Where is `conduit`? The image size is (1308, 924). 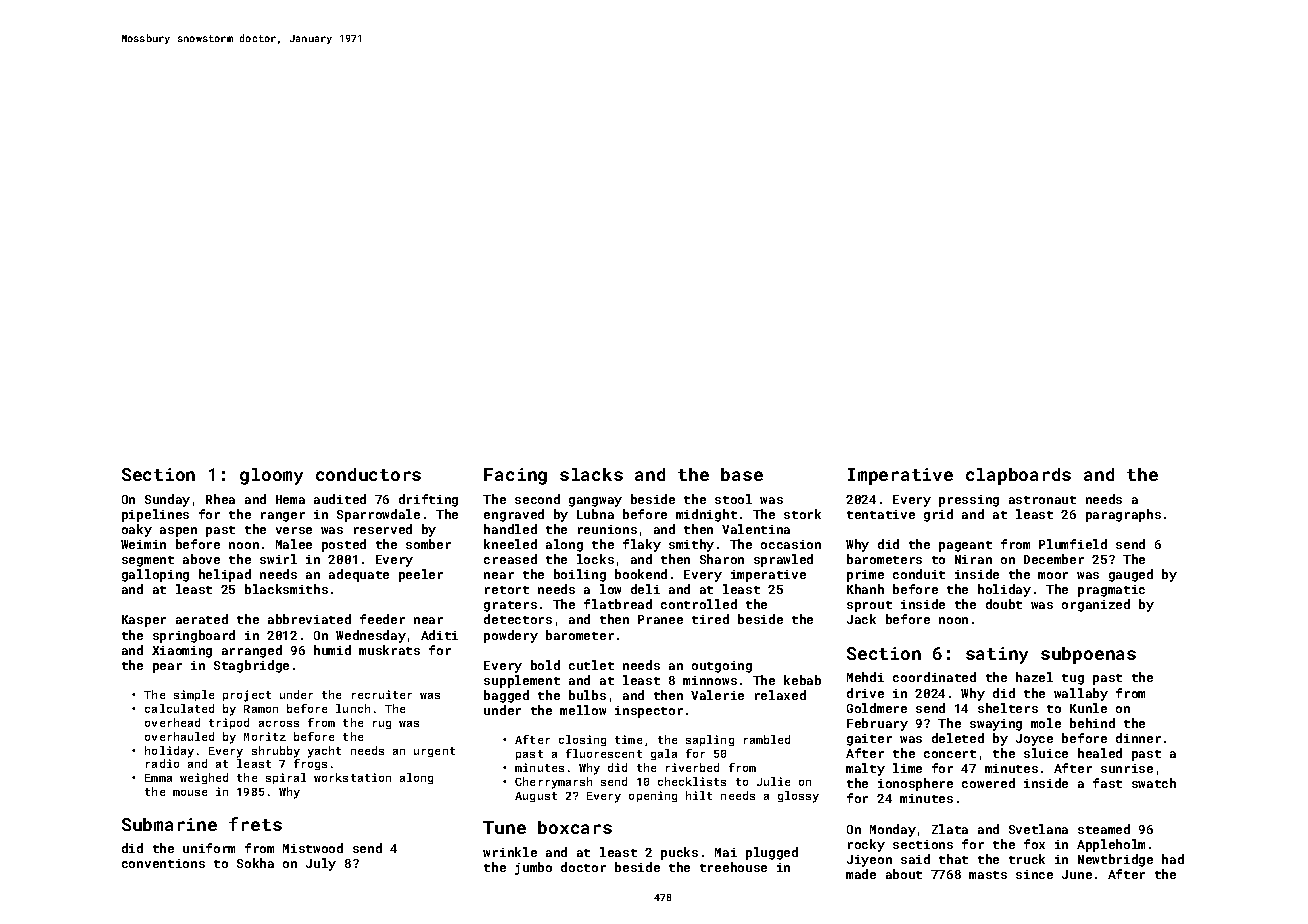
conduit is located at coordinates (919, 574).
